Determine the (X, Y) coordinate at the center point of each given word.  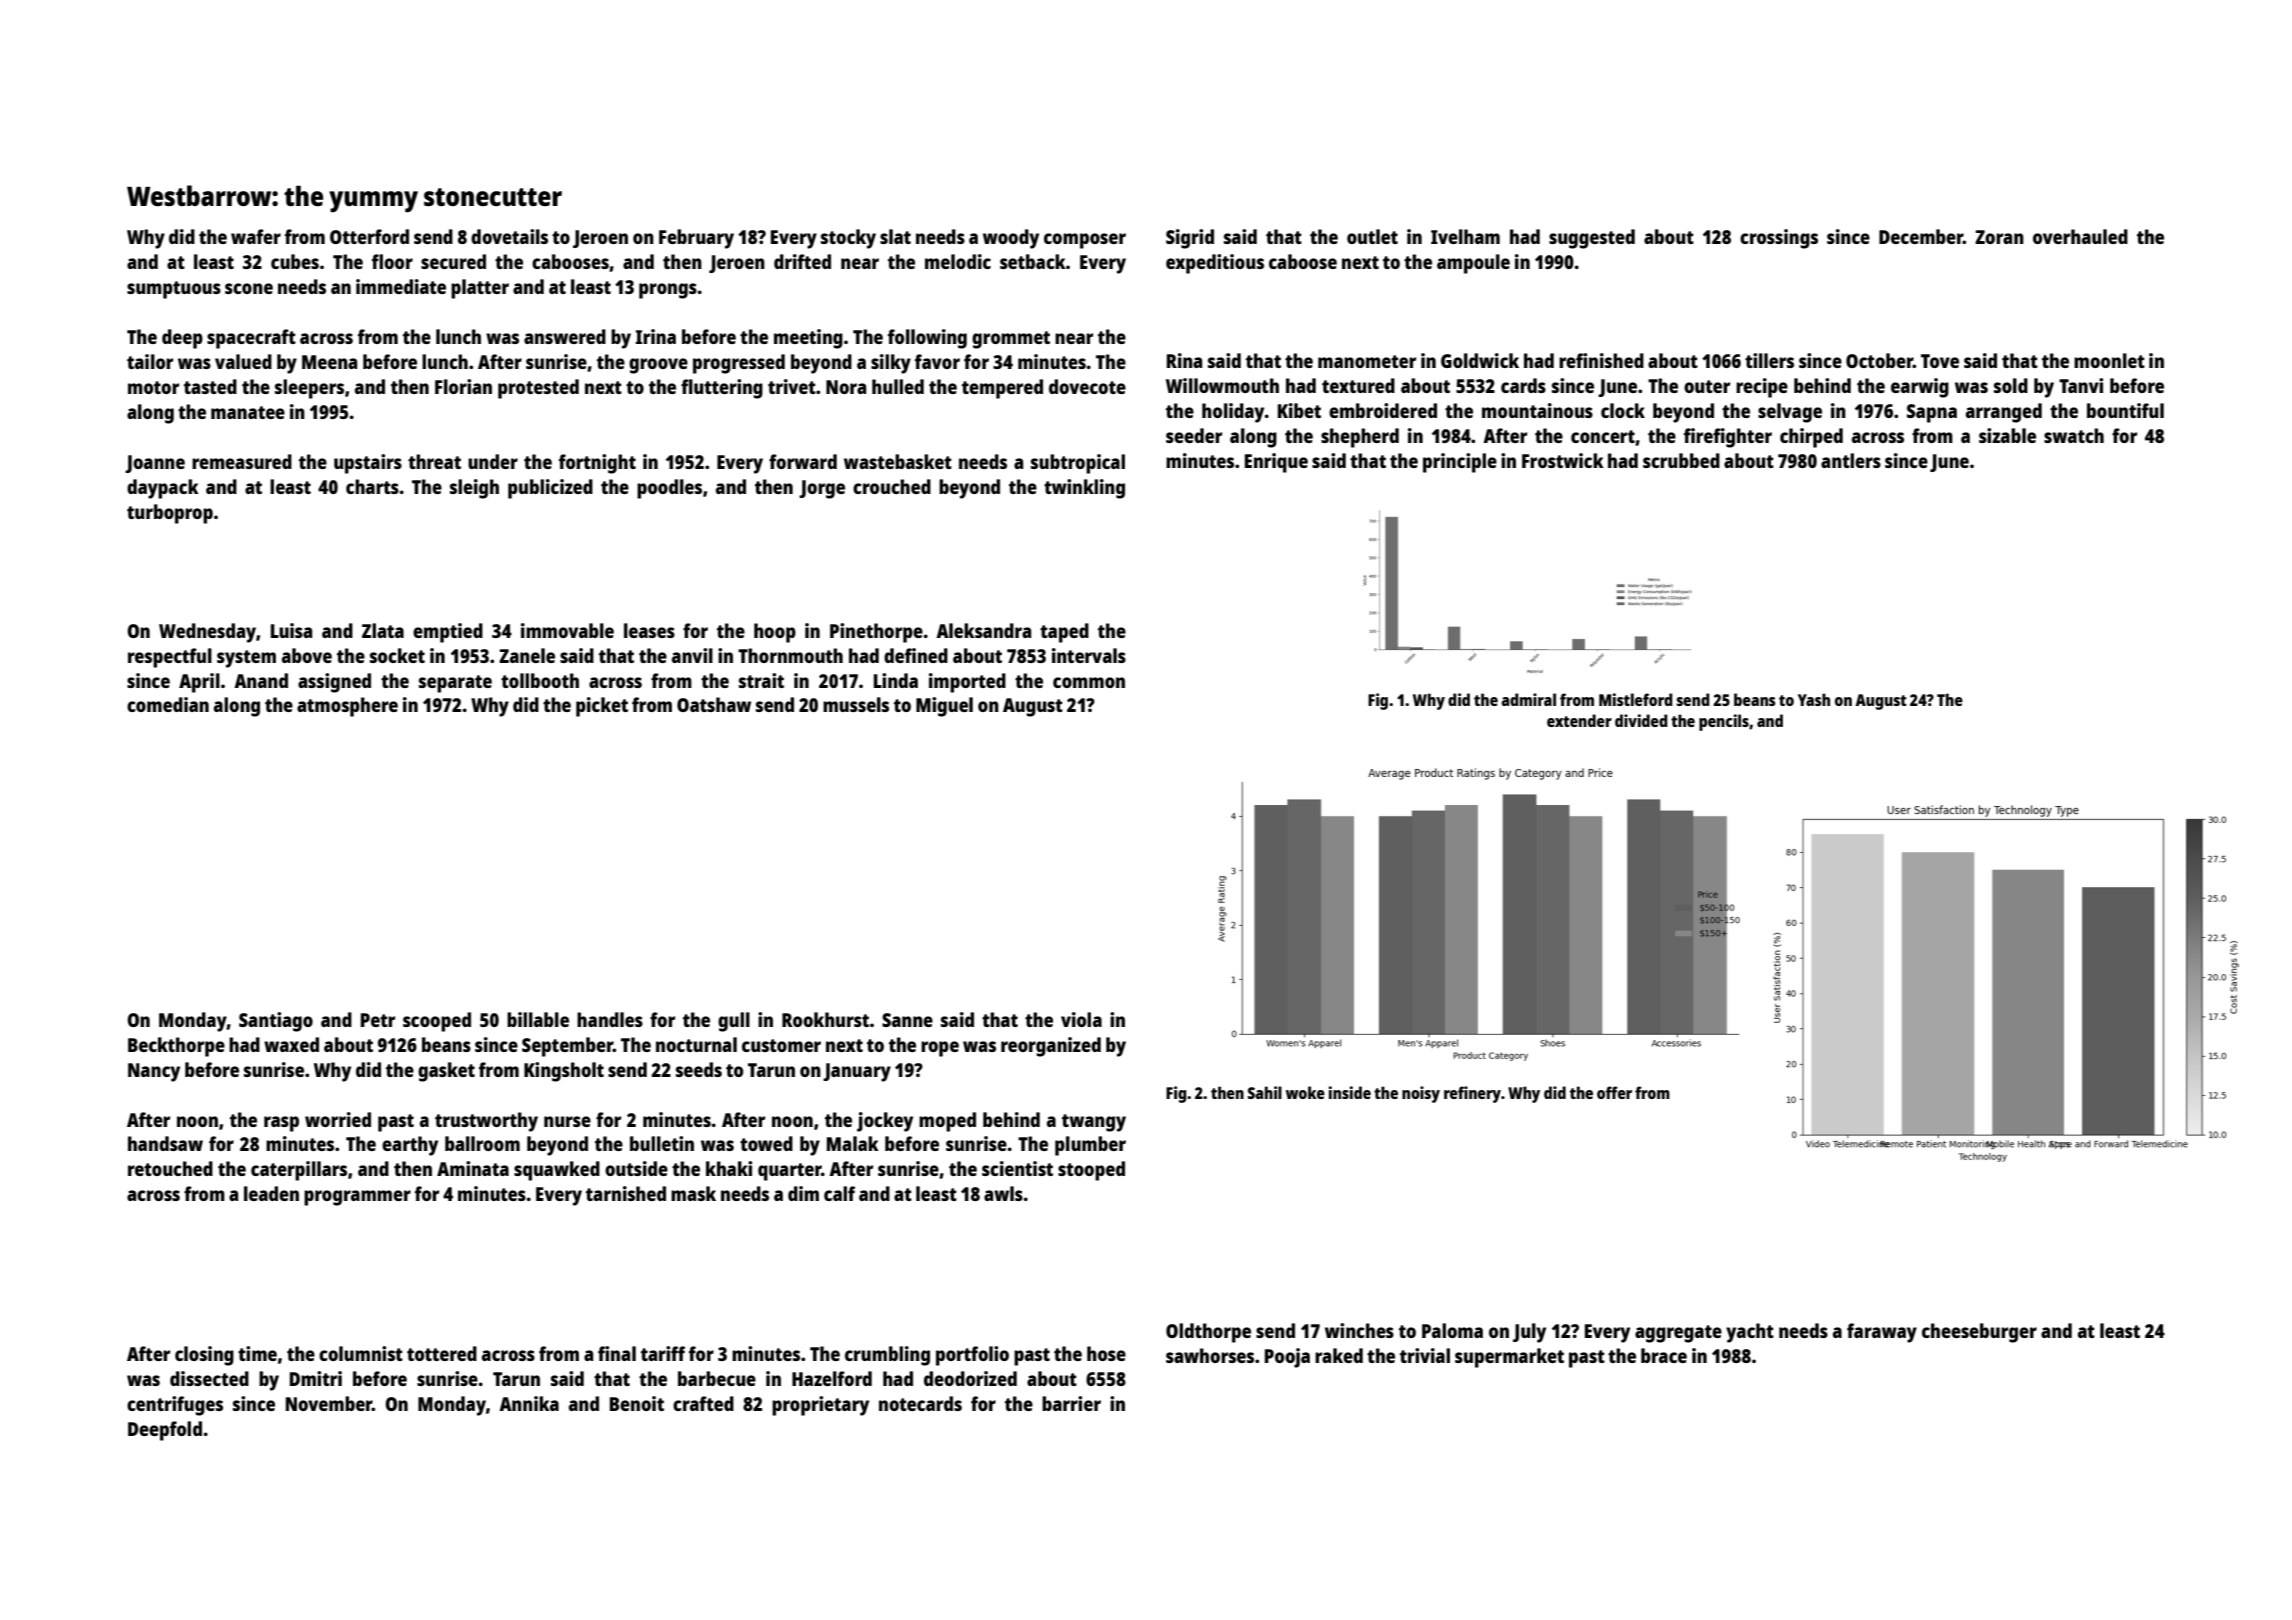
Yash (1814, 699)
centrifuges (175, 1406)
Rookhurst (825, 1019)
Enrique (1276, 463)
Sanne (907, 1020)
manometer (1367, 361)
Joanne (155, 464)
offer (1614, 1092)
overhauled (2080, 236)
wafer (256, 236)
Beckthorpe (176, 1047)
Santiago (276, 1022)
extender (1579, 720)
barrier (1071, 1403)
